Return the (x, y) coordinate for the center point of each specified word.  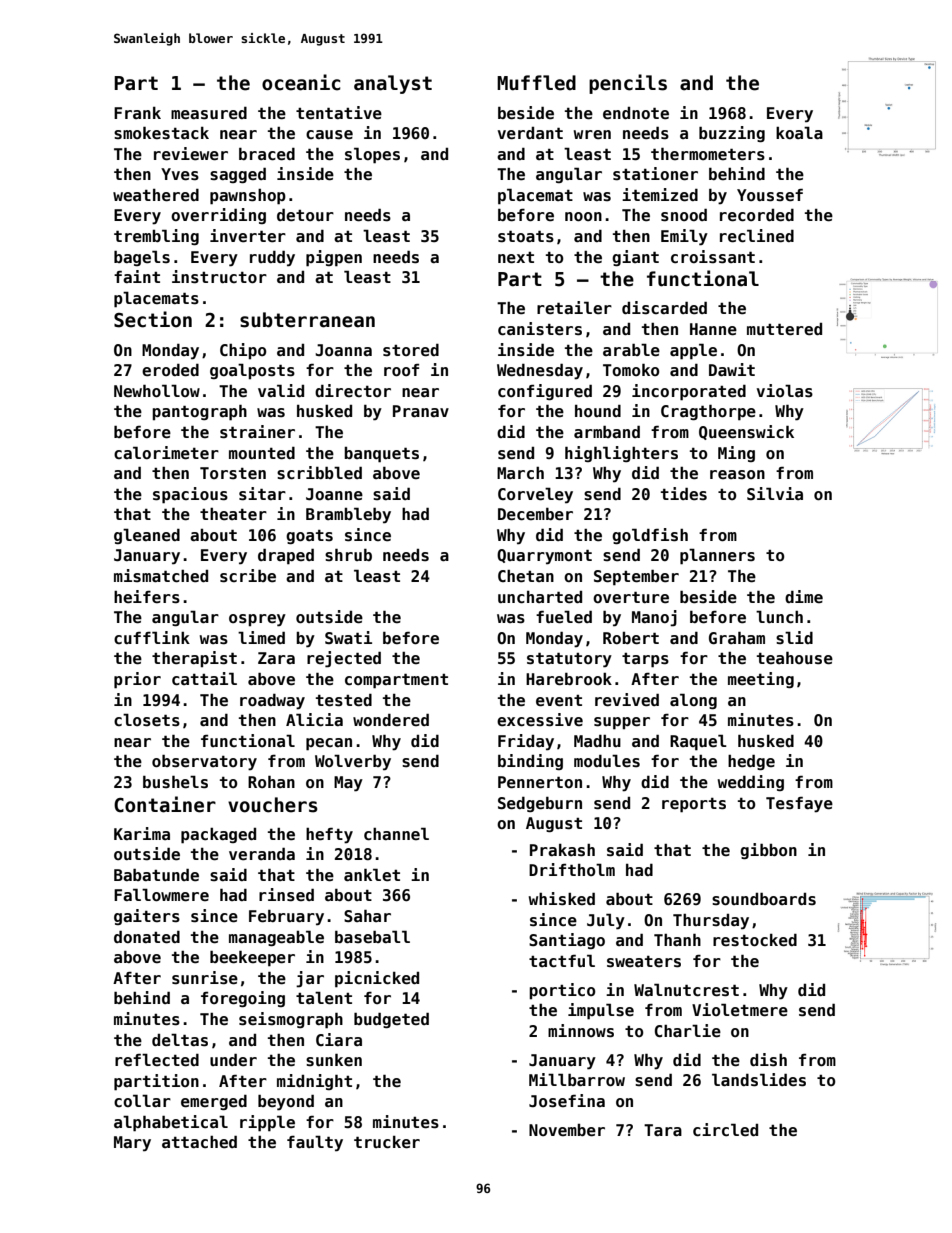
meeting (761, 680)
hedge (751, 762)
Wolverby (353, 762)
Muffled (536, 83)
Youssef (770, 195)
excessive (540, 720)
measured (209, 113)
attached (199, 1142)
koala (799, 132)
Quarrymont (544, 557)
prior (137, 680)
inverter (248, 236)
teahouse (795, 658)
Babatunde (156, 875)
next (516, 258)
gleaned (147, 536)
